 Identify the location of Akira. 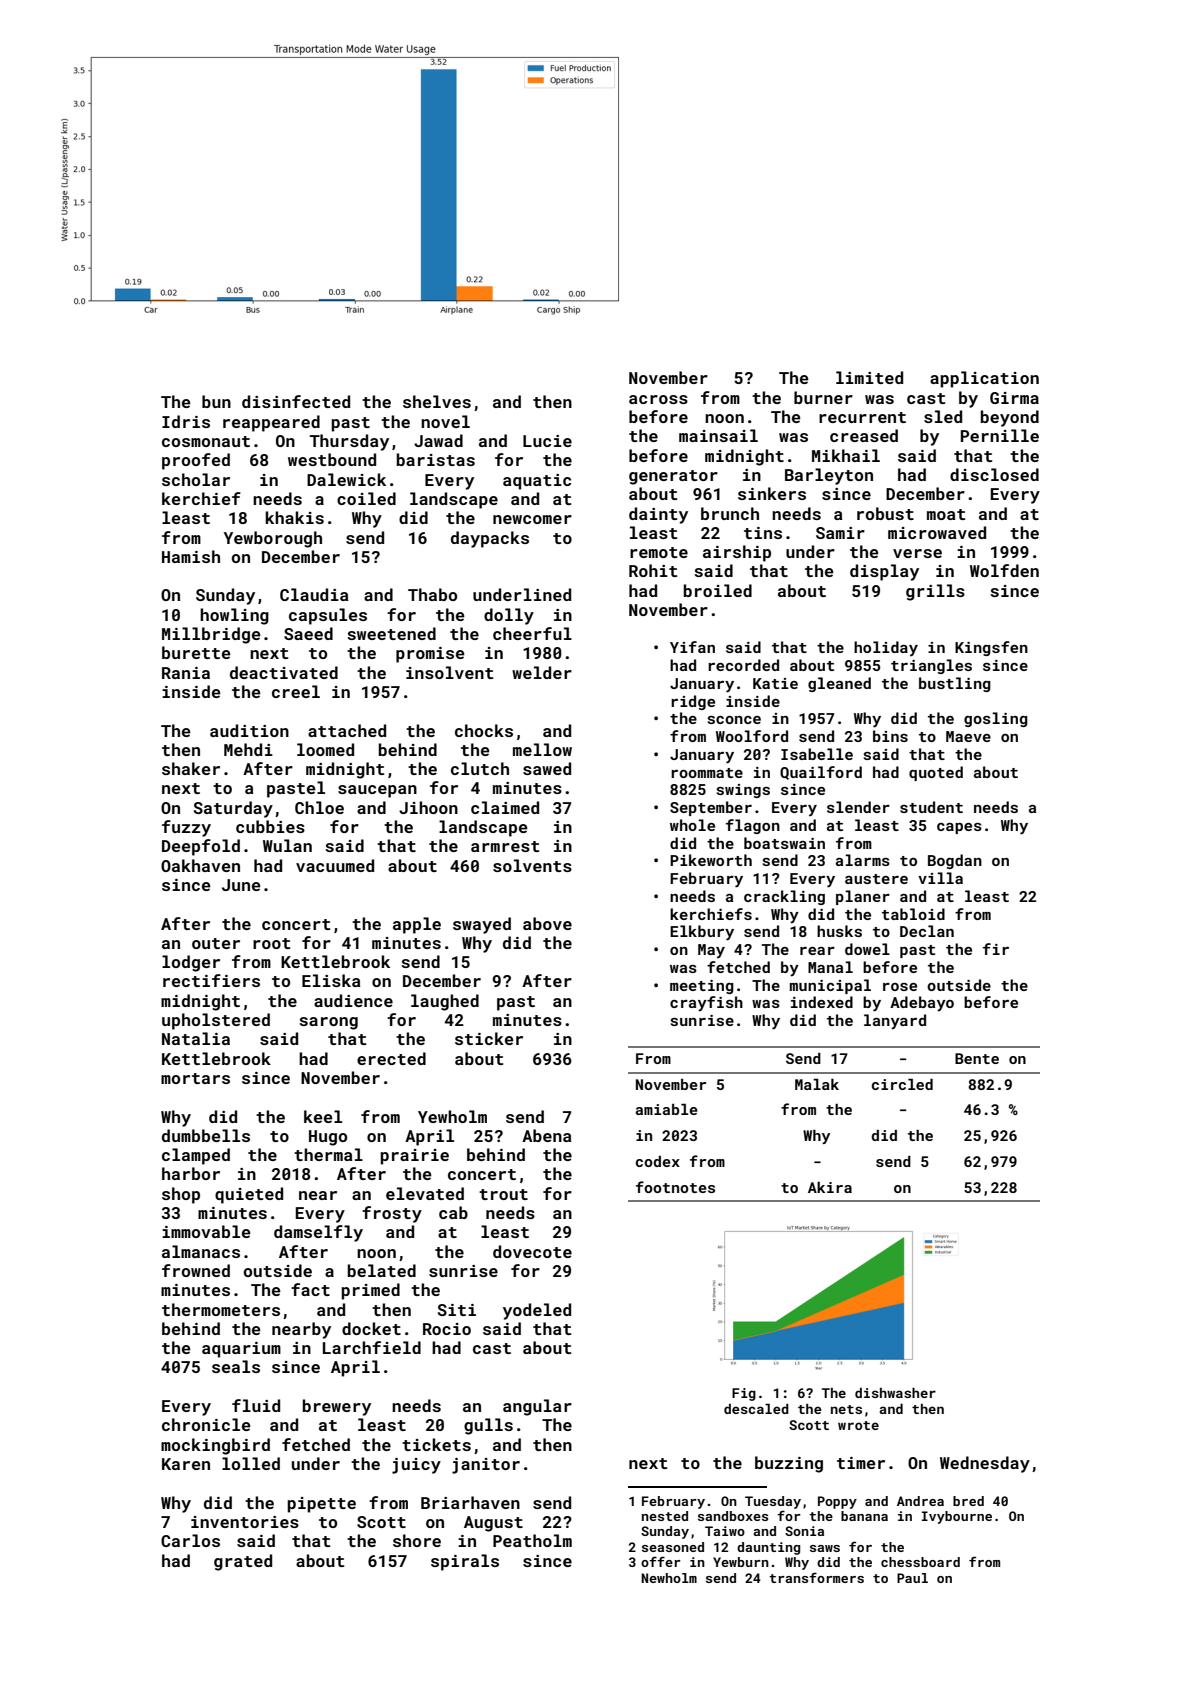
(830, 1187).
